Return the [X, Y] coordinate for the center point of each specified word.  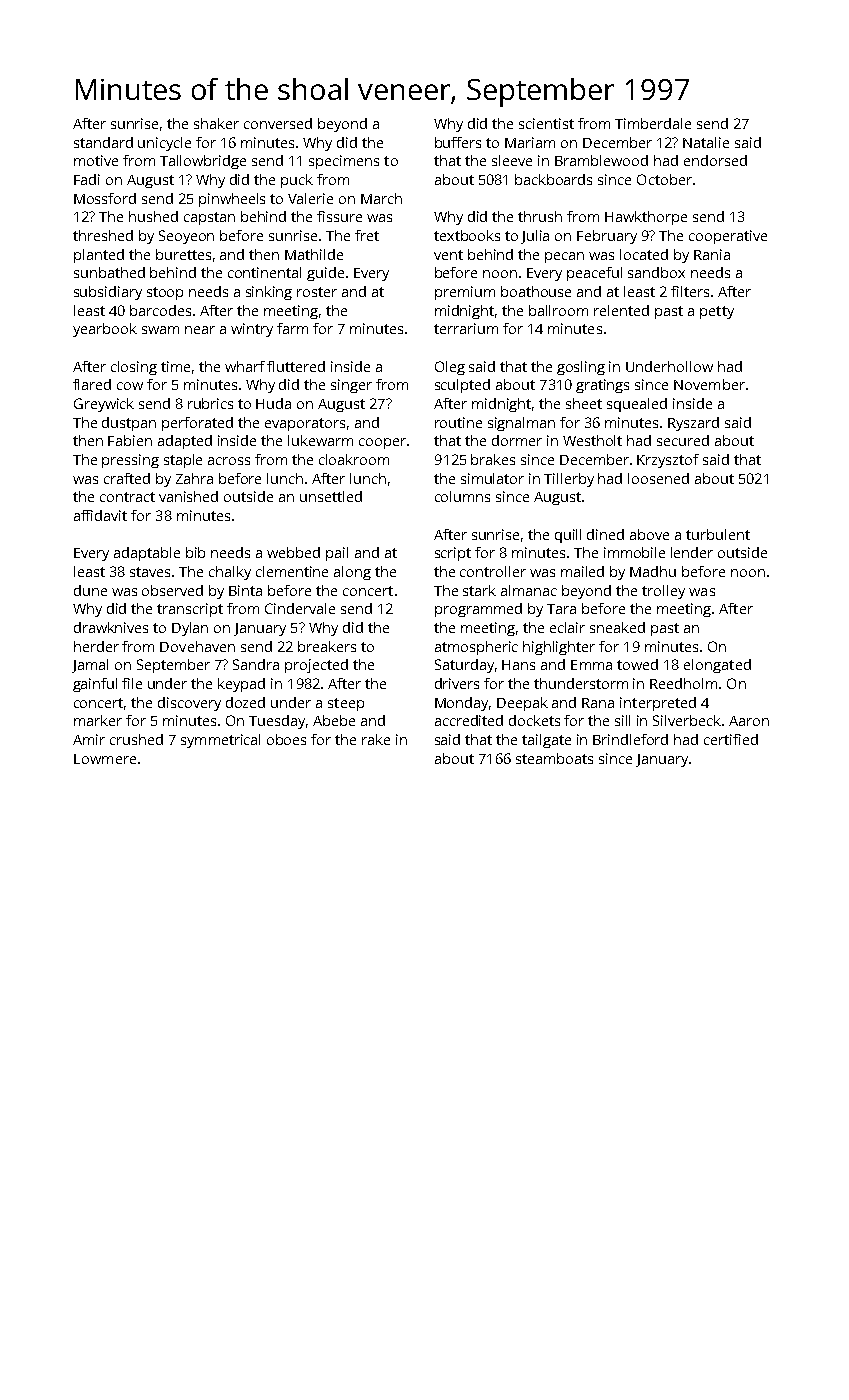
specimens [344, 162]
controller [493, 571]
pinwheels [232, 200]
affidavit [100, 515]
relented [621, 310]
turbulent [718, 534]
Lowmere [105, 759]
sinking [269, 293]
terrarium [466, 328]
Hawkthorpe [646, 218]
